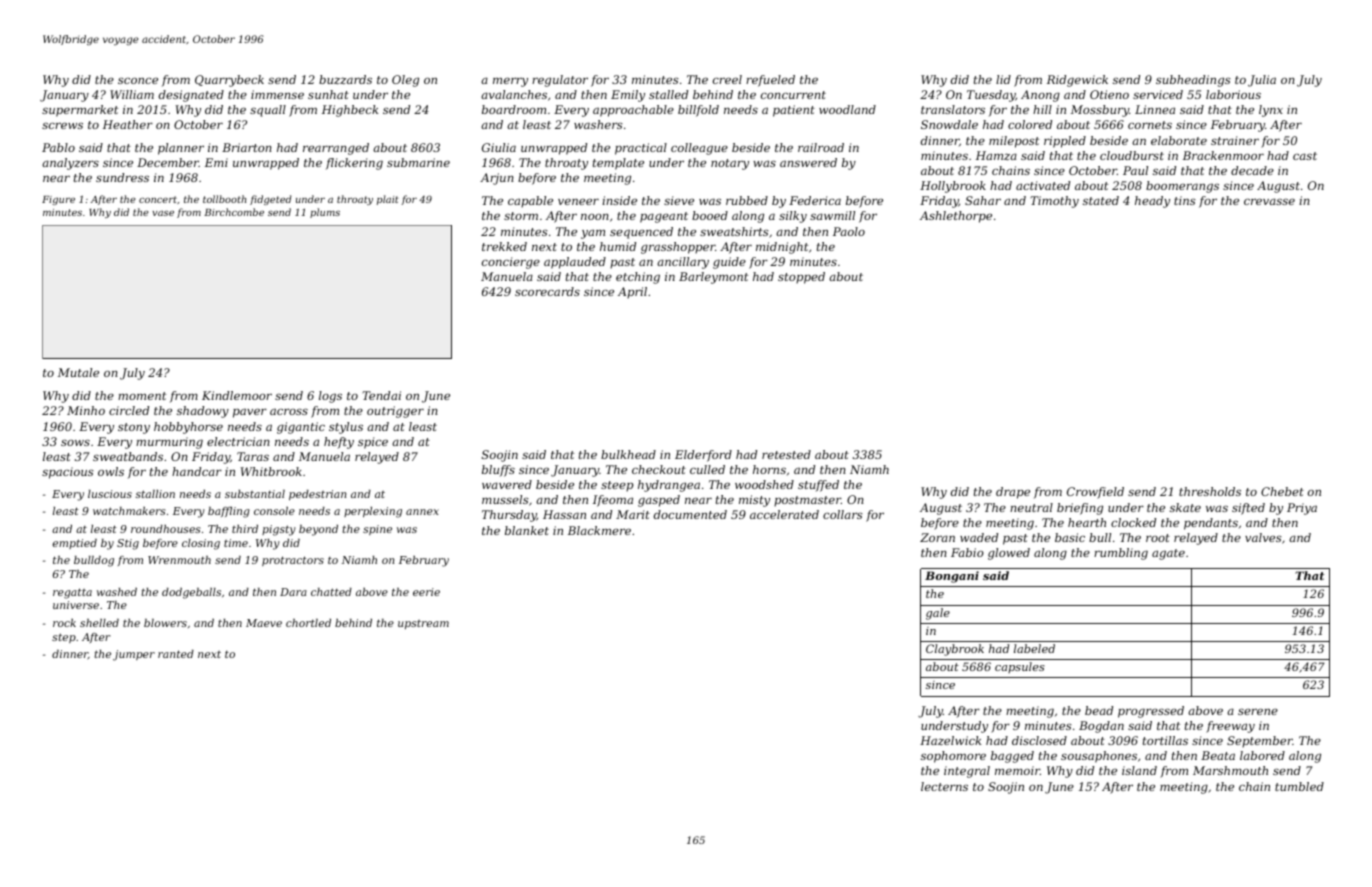 Image resolution: width=1372 pixels, height=887 pixels. What do you see at coordinates (949, 124) in the page?
I see `Snowdale` at bounding box center [949, 124].
